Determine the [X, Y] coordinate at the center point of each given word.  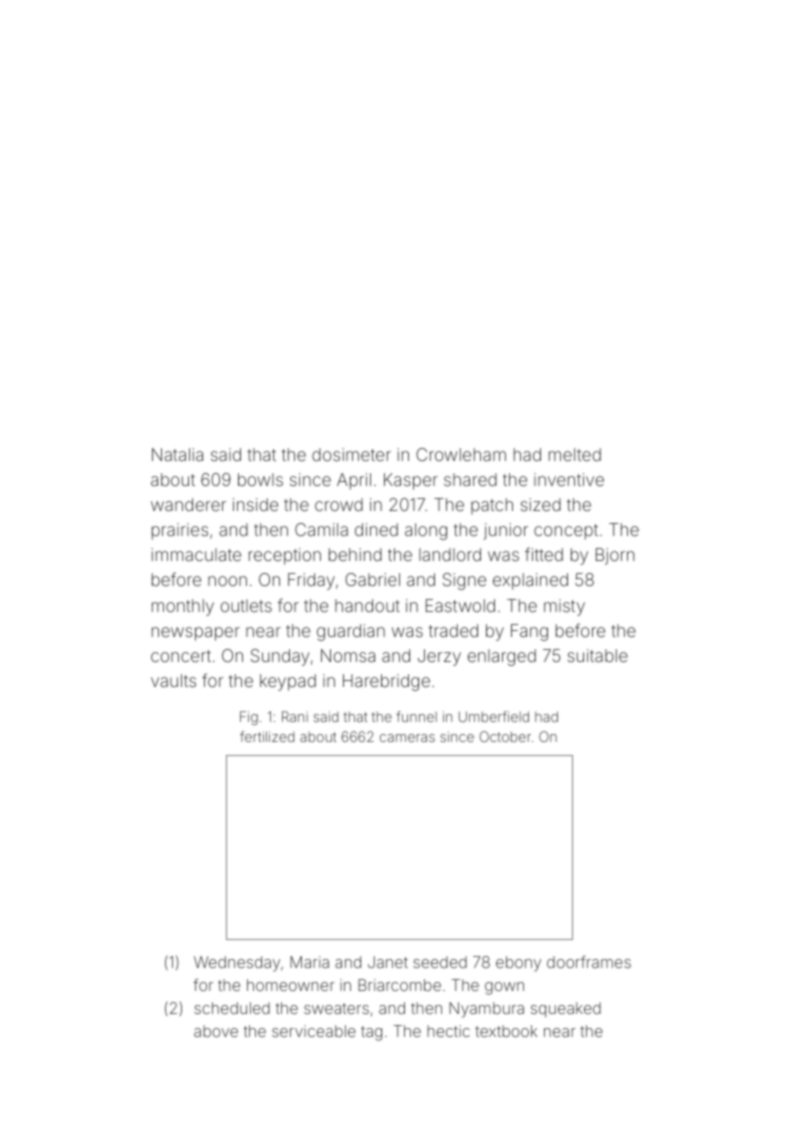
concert [181, 656]
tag [371, 1033]
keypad [288, 682]
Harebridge [386, 682]
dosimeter [351, 454]
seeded [440, 962]
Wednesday [237, 964]
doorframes [589, 961]
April [354, 481]
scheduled [232, 1008]
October [505, 736]
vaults [173, 680]
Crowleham [461, 454]
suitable [598, 655]
